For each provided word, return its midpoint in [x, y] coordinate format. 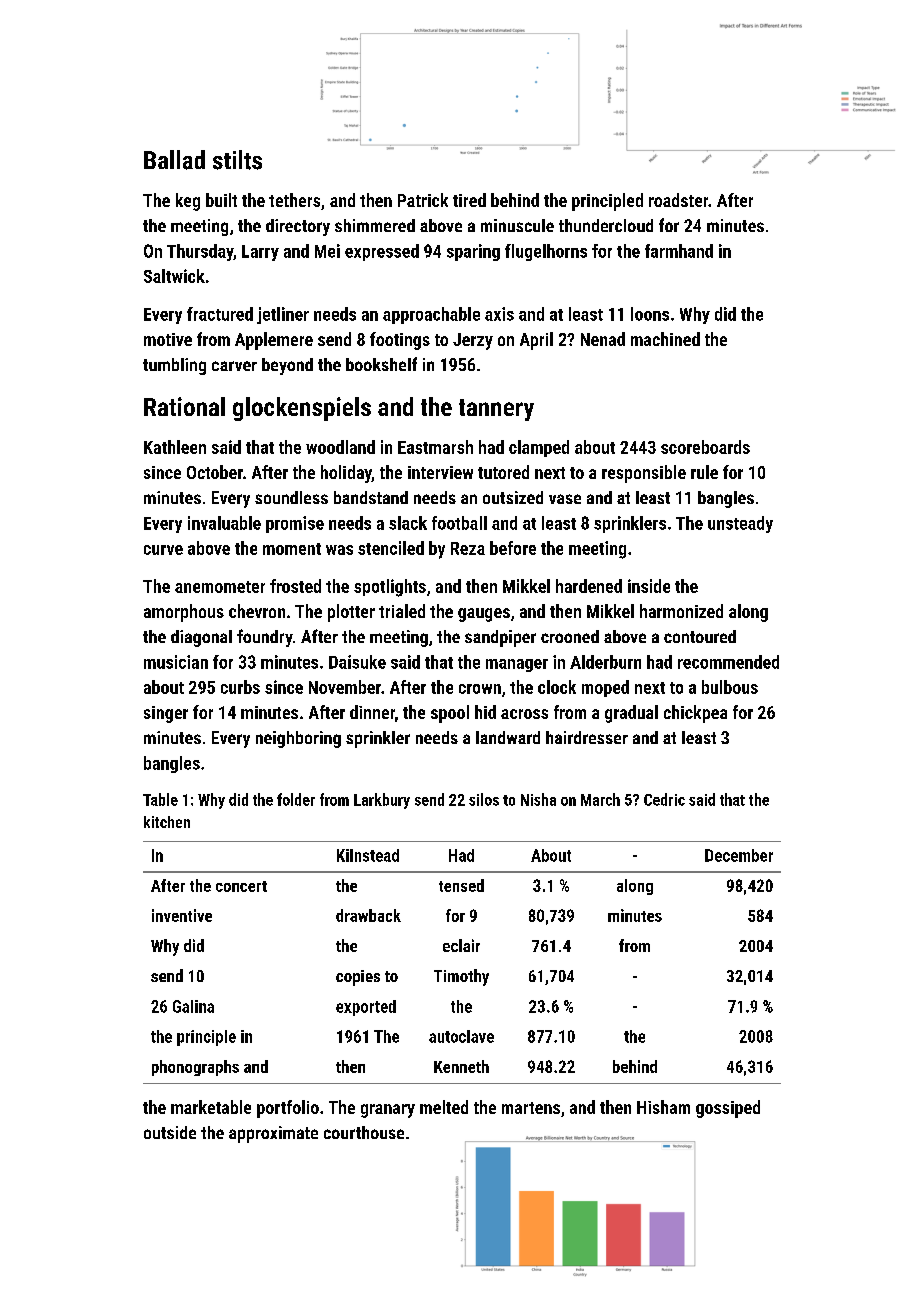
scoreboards [705, 447]
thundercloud [606, 225]
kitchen [167, 822]
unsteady [740, 524]
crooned [570, 636]
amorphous [184, 613]
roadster [679, 200]
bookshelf [381, 364]
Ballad [174, 160]
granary [388, 1111]
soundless [291, 497]
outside [170, 1132]
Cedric [664, 799]
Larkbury [382, 801]
